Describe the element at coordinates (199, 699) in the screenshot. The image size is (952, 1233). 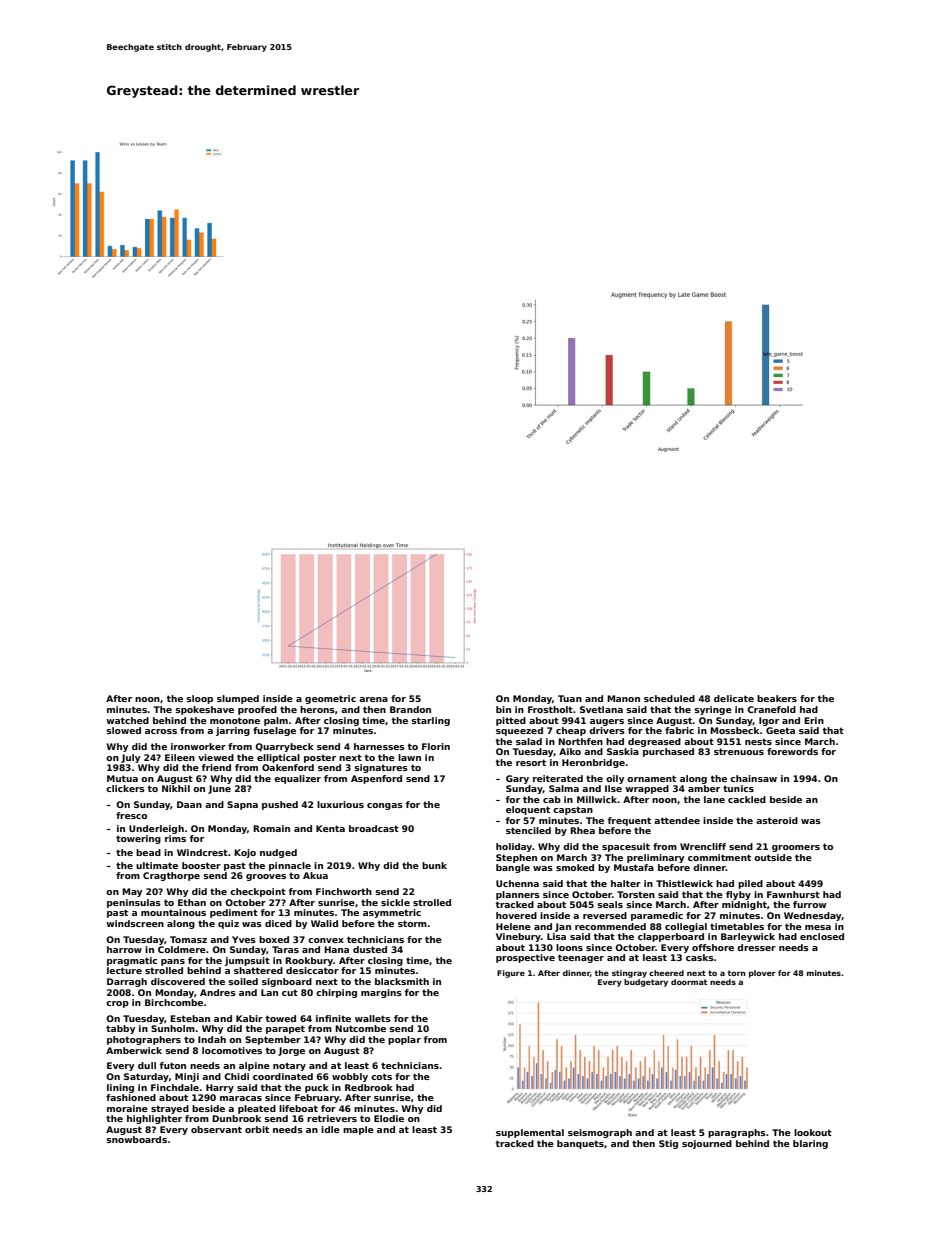
I see `sloop` at that location.
